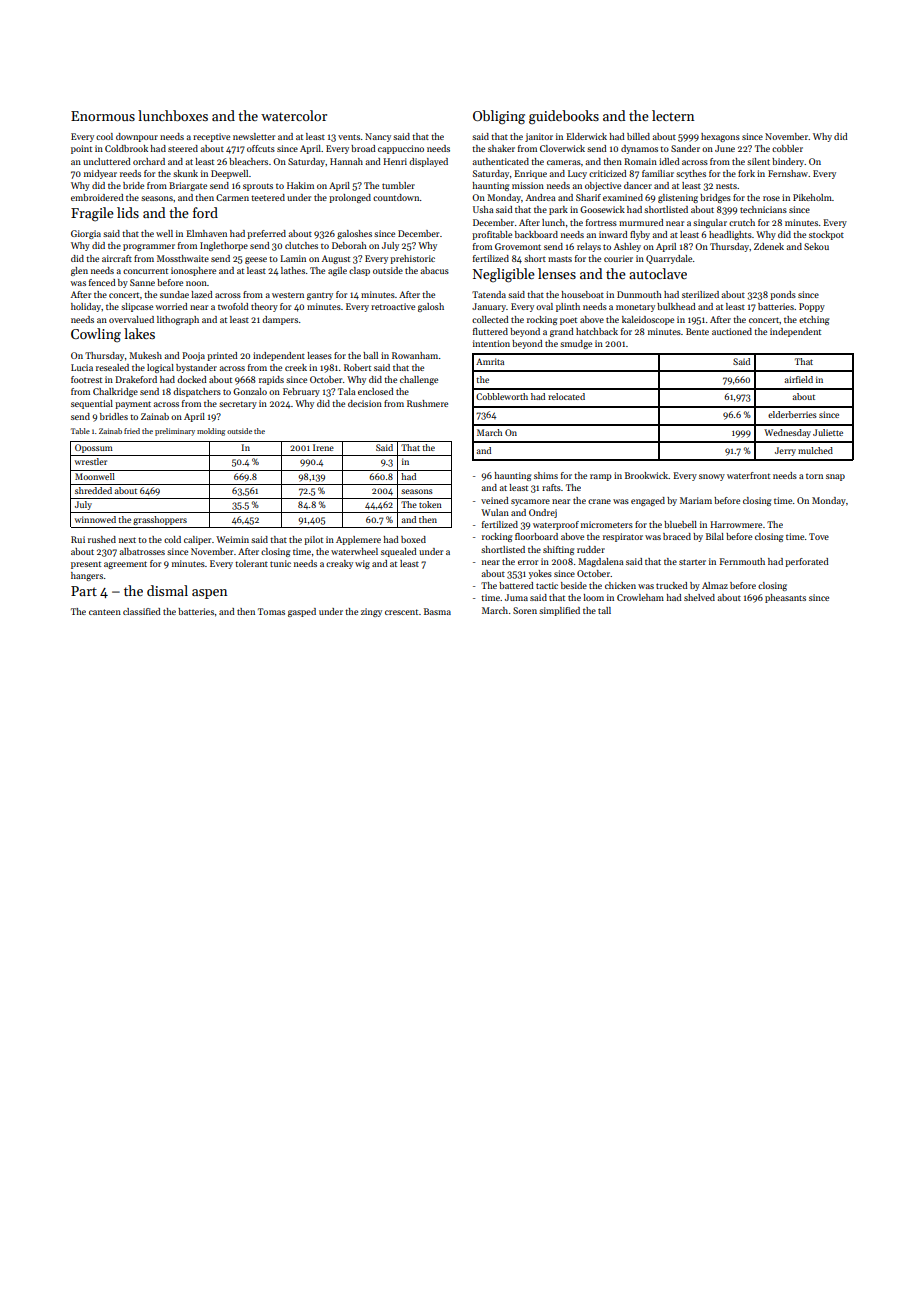 This page has width=924, height=1308. I want to click on relocated, so click(566, 396).
